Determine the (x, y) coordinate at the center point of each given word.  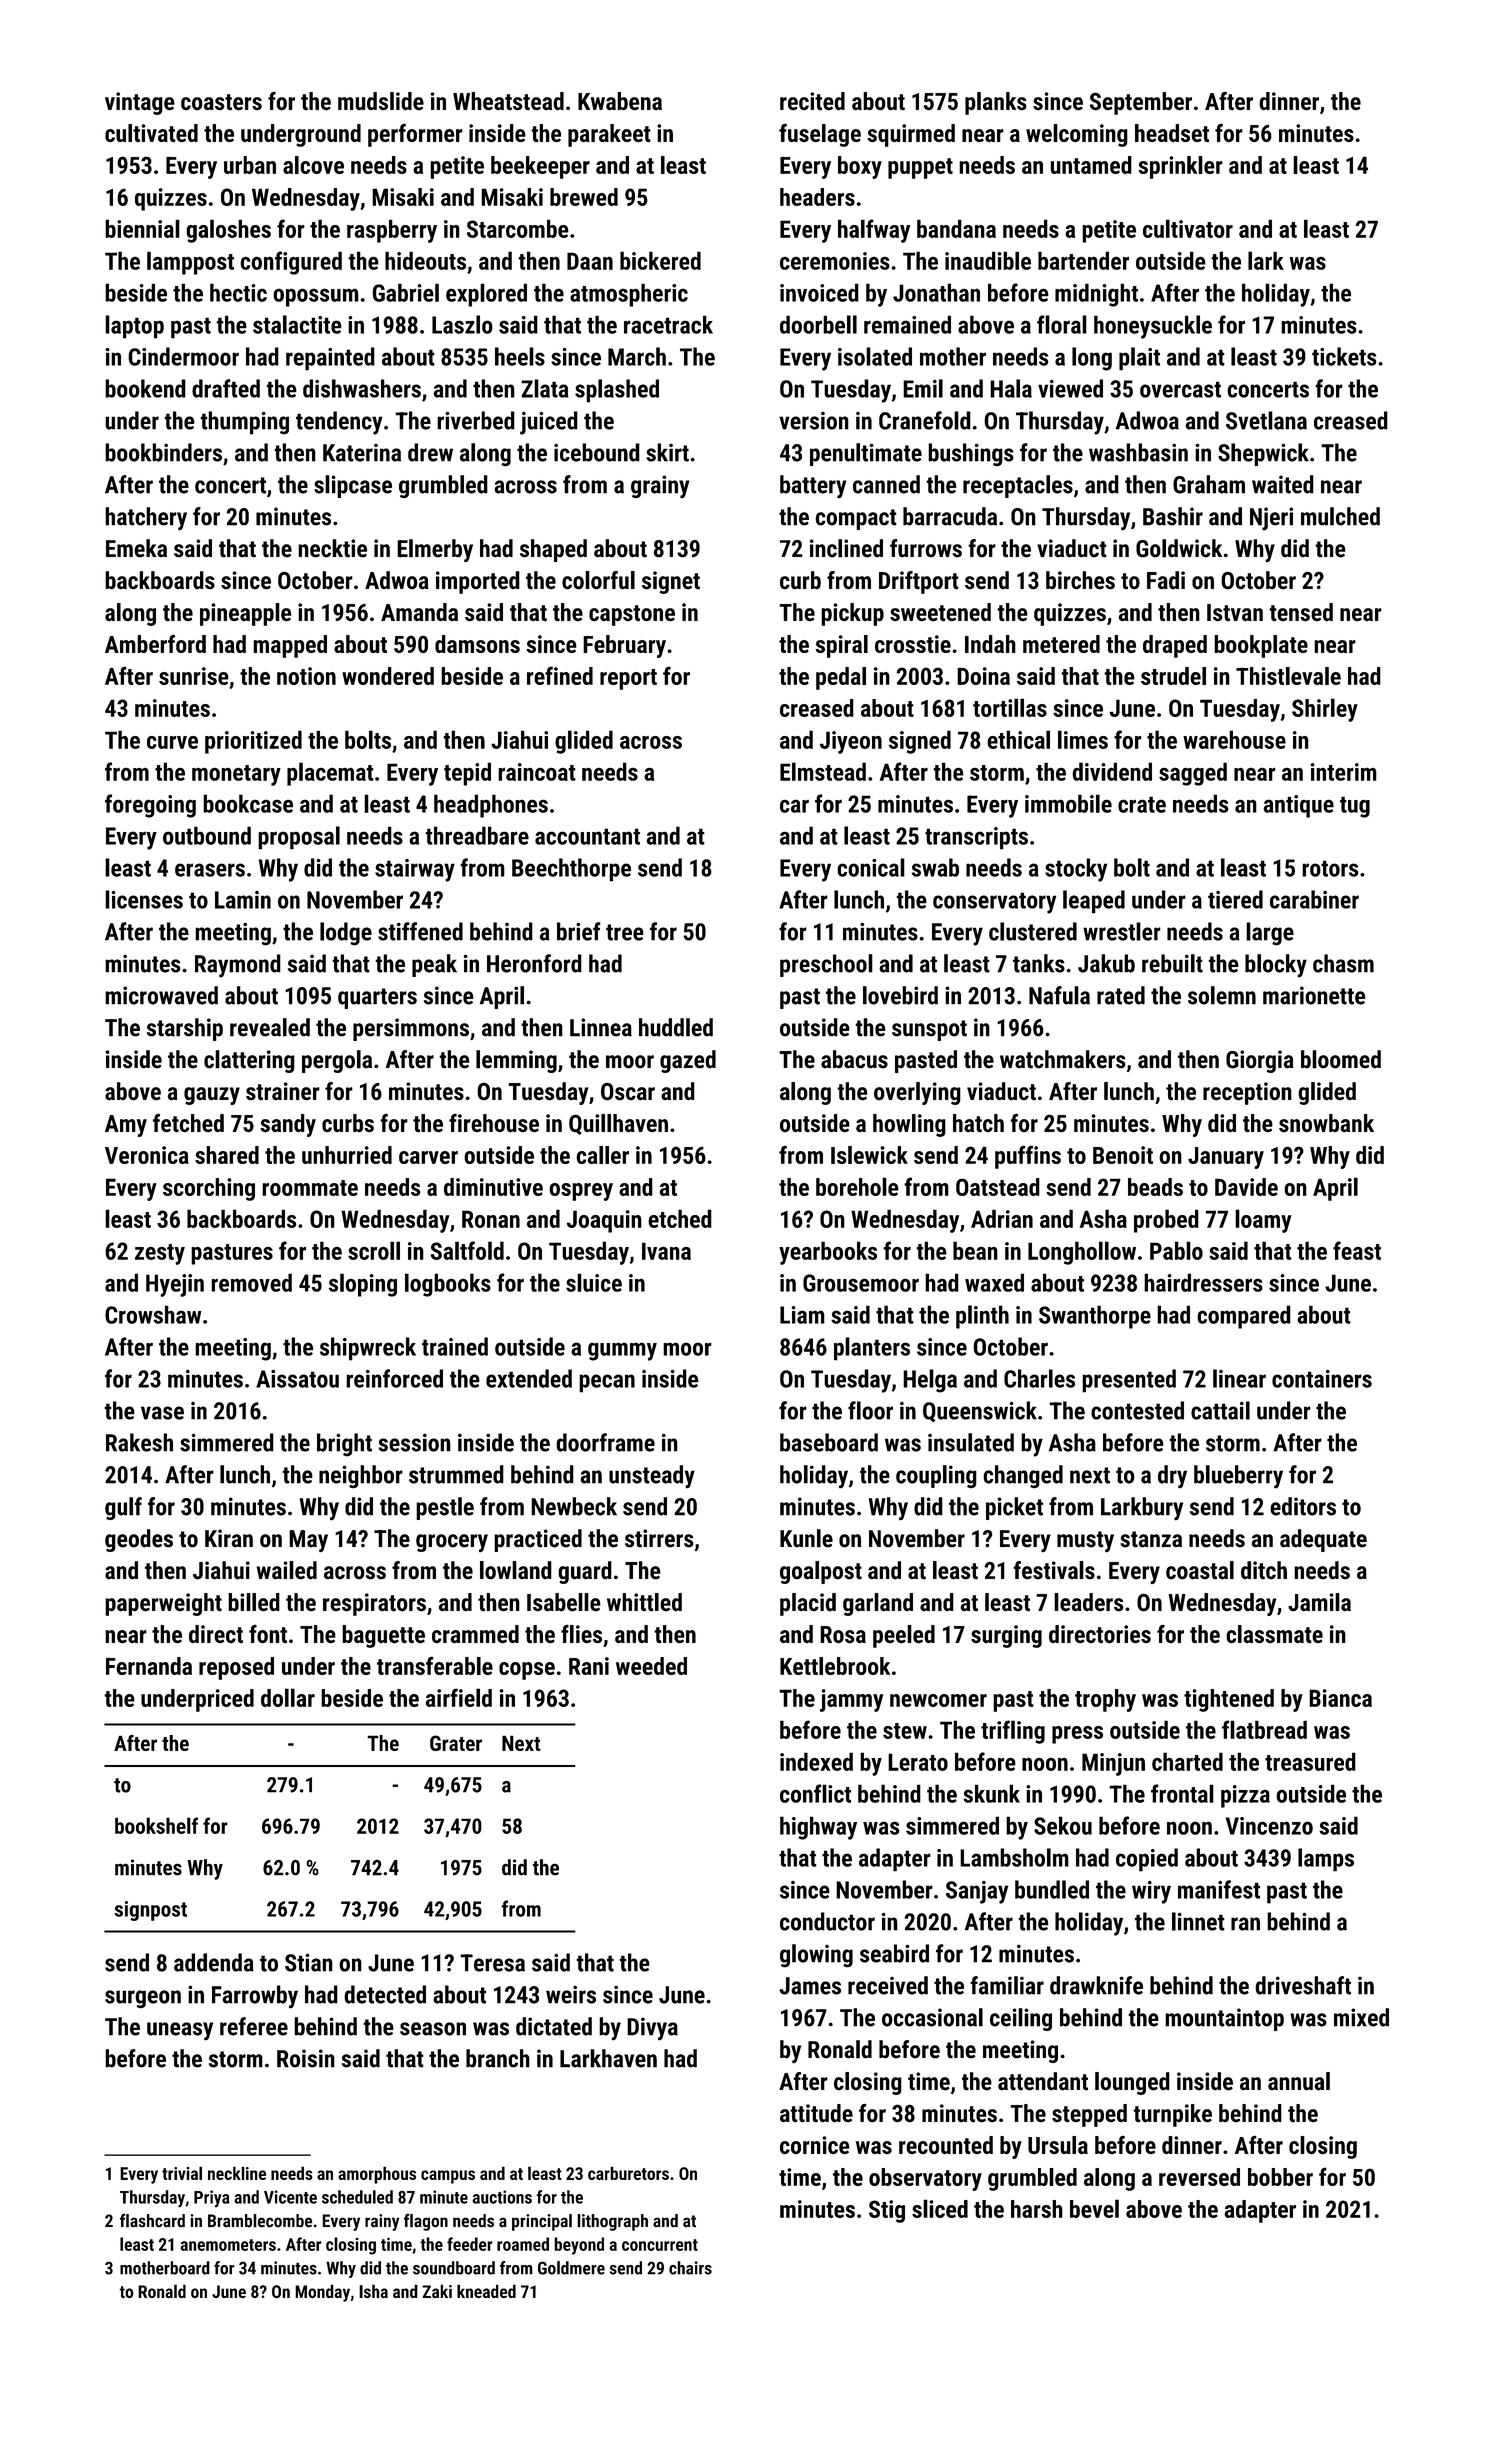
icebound (597, 452)
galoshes (228, 231)
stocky (1076, 870)
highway (818, 1828)
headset (1172, 133)
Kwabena (620, 101)
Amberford (155, 643)
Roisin (306, 2058)
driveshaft (1303, 1985)
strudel (1173, 676)
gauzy (212, 1096)
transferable (435, 1665)
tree (625, 932)
